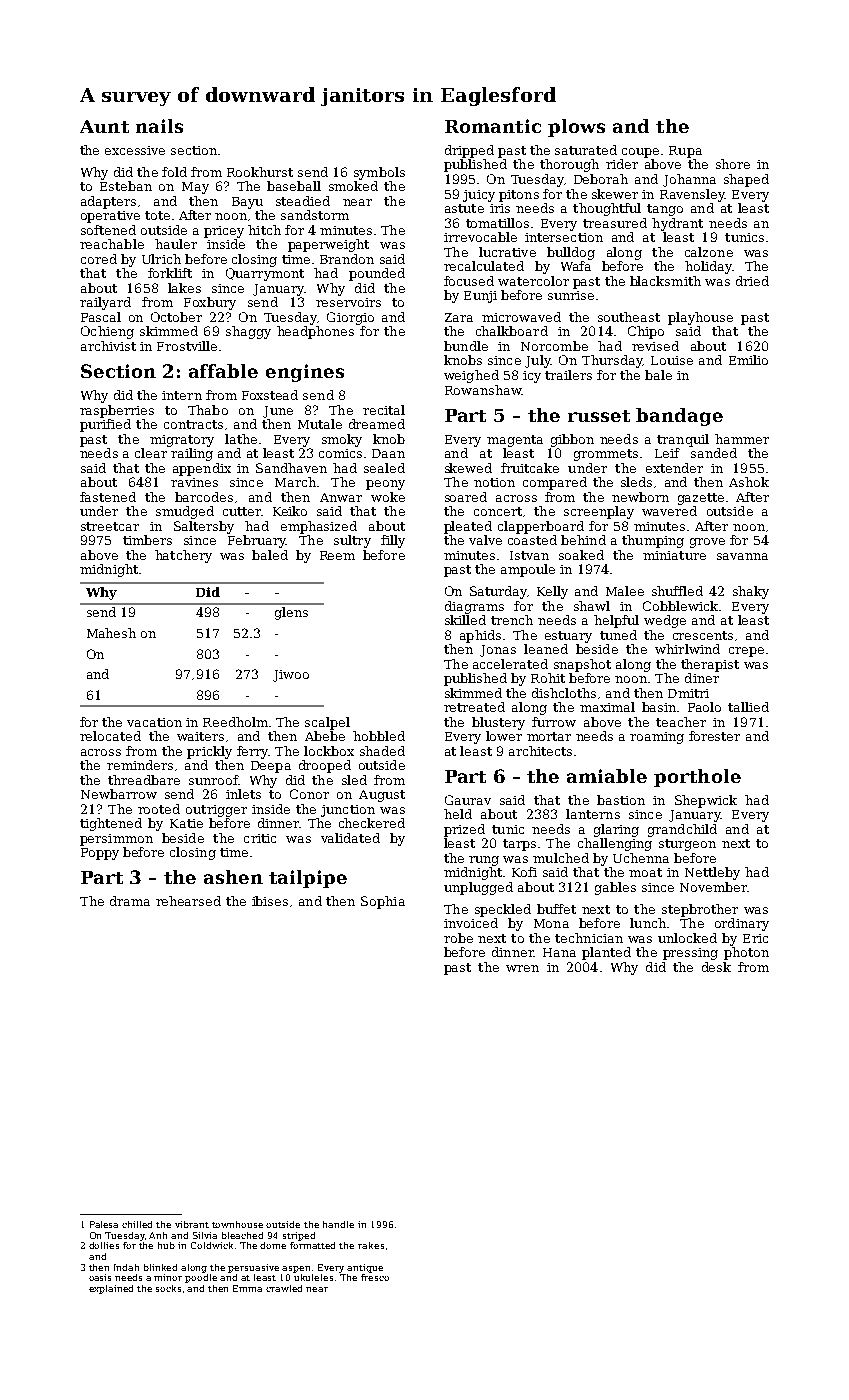  I want to click on crescents, so click(703, 635).
